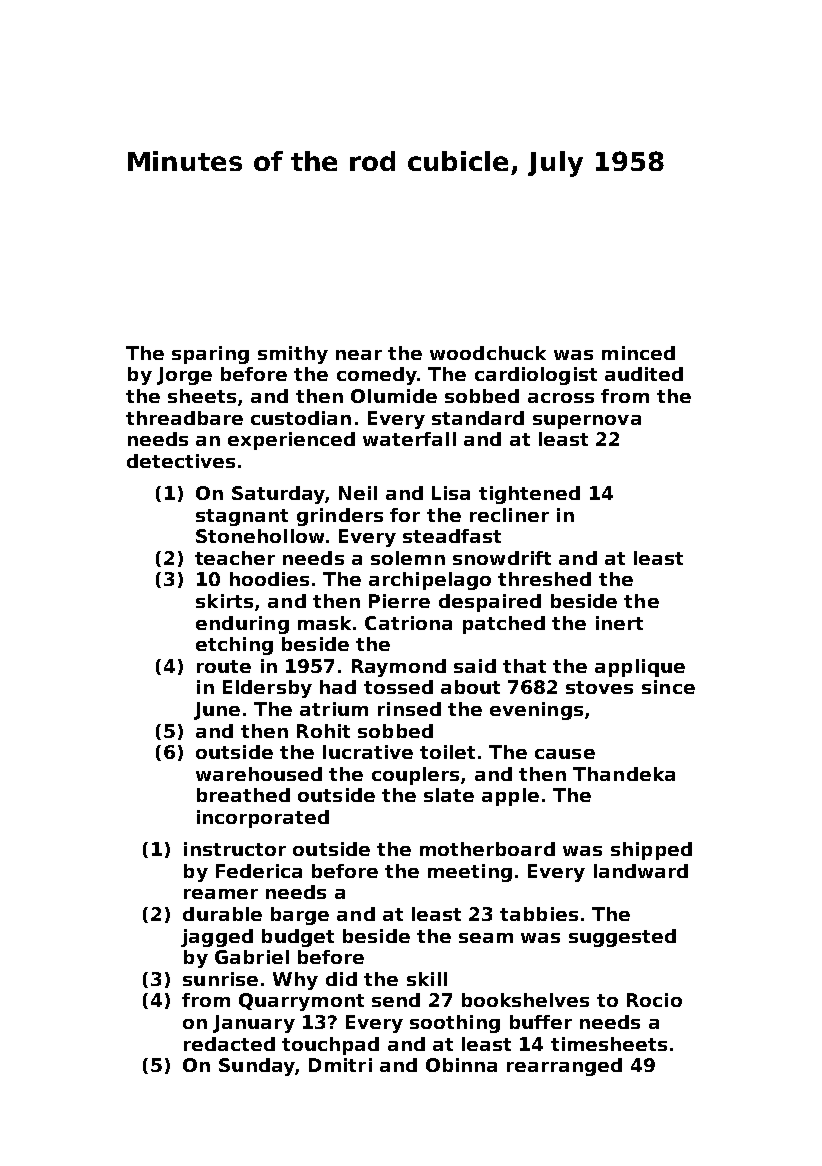  Describe the element at coordinates (504, 625) in the page. I see `patched` at that location.
